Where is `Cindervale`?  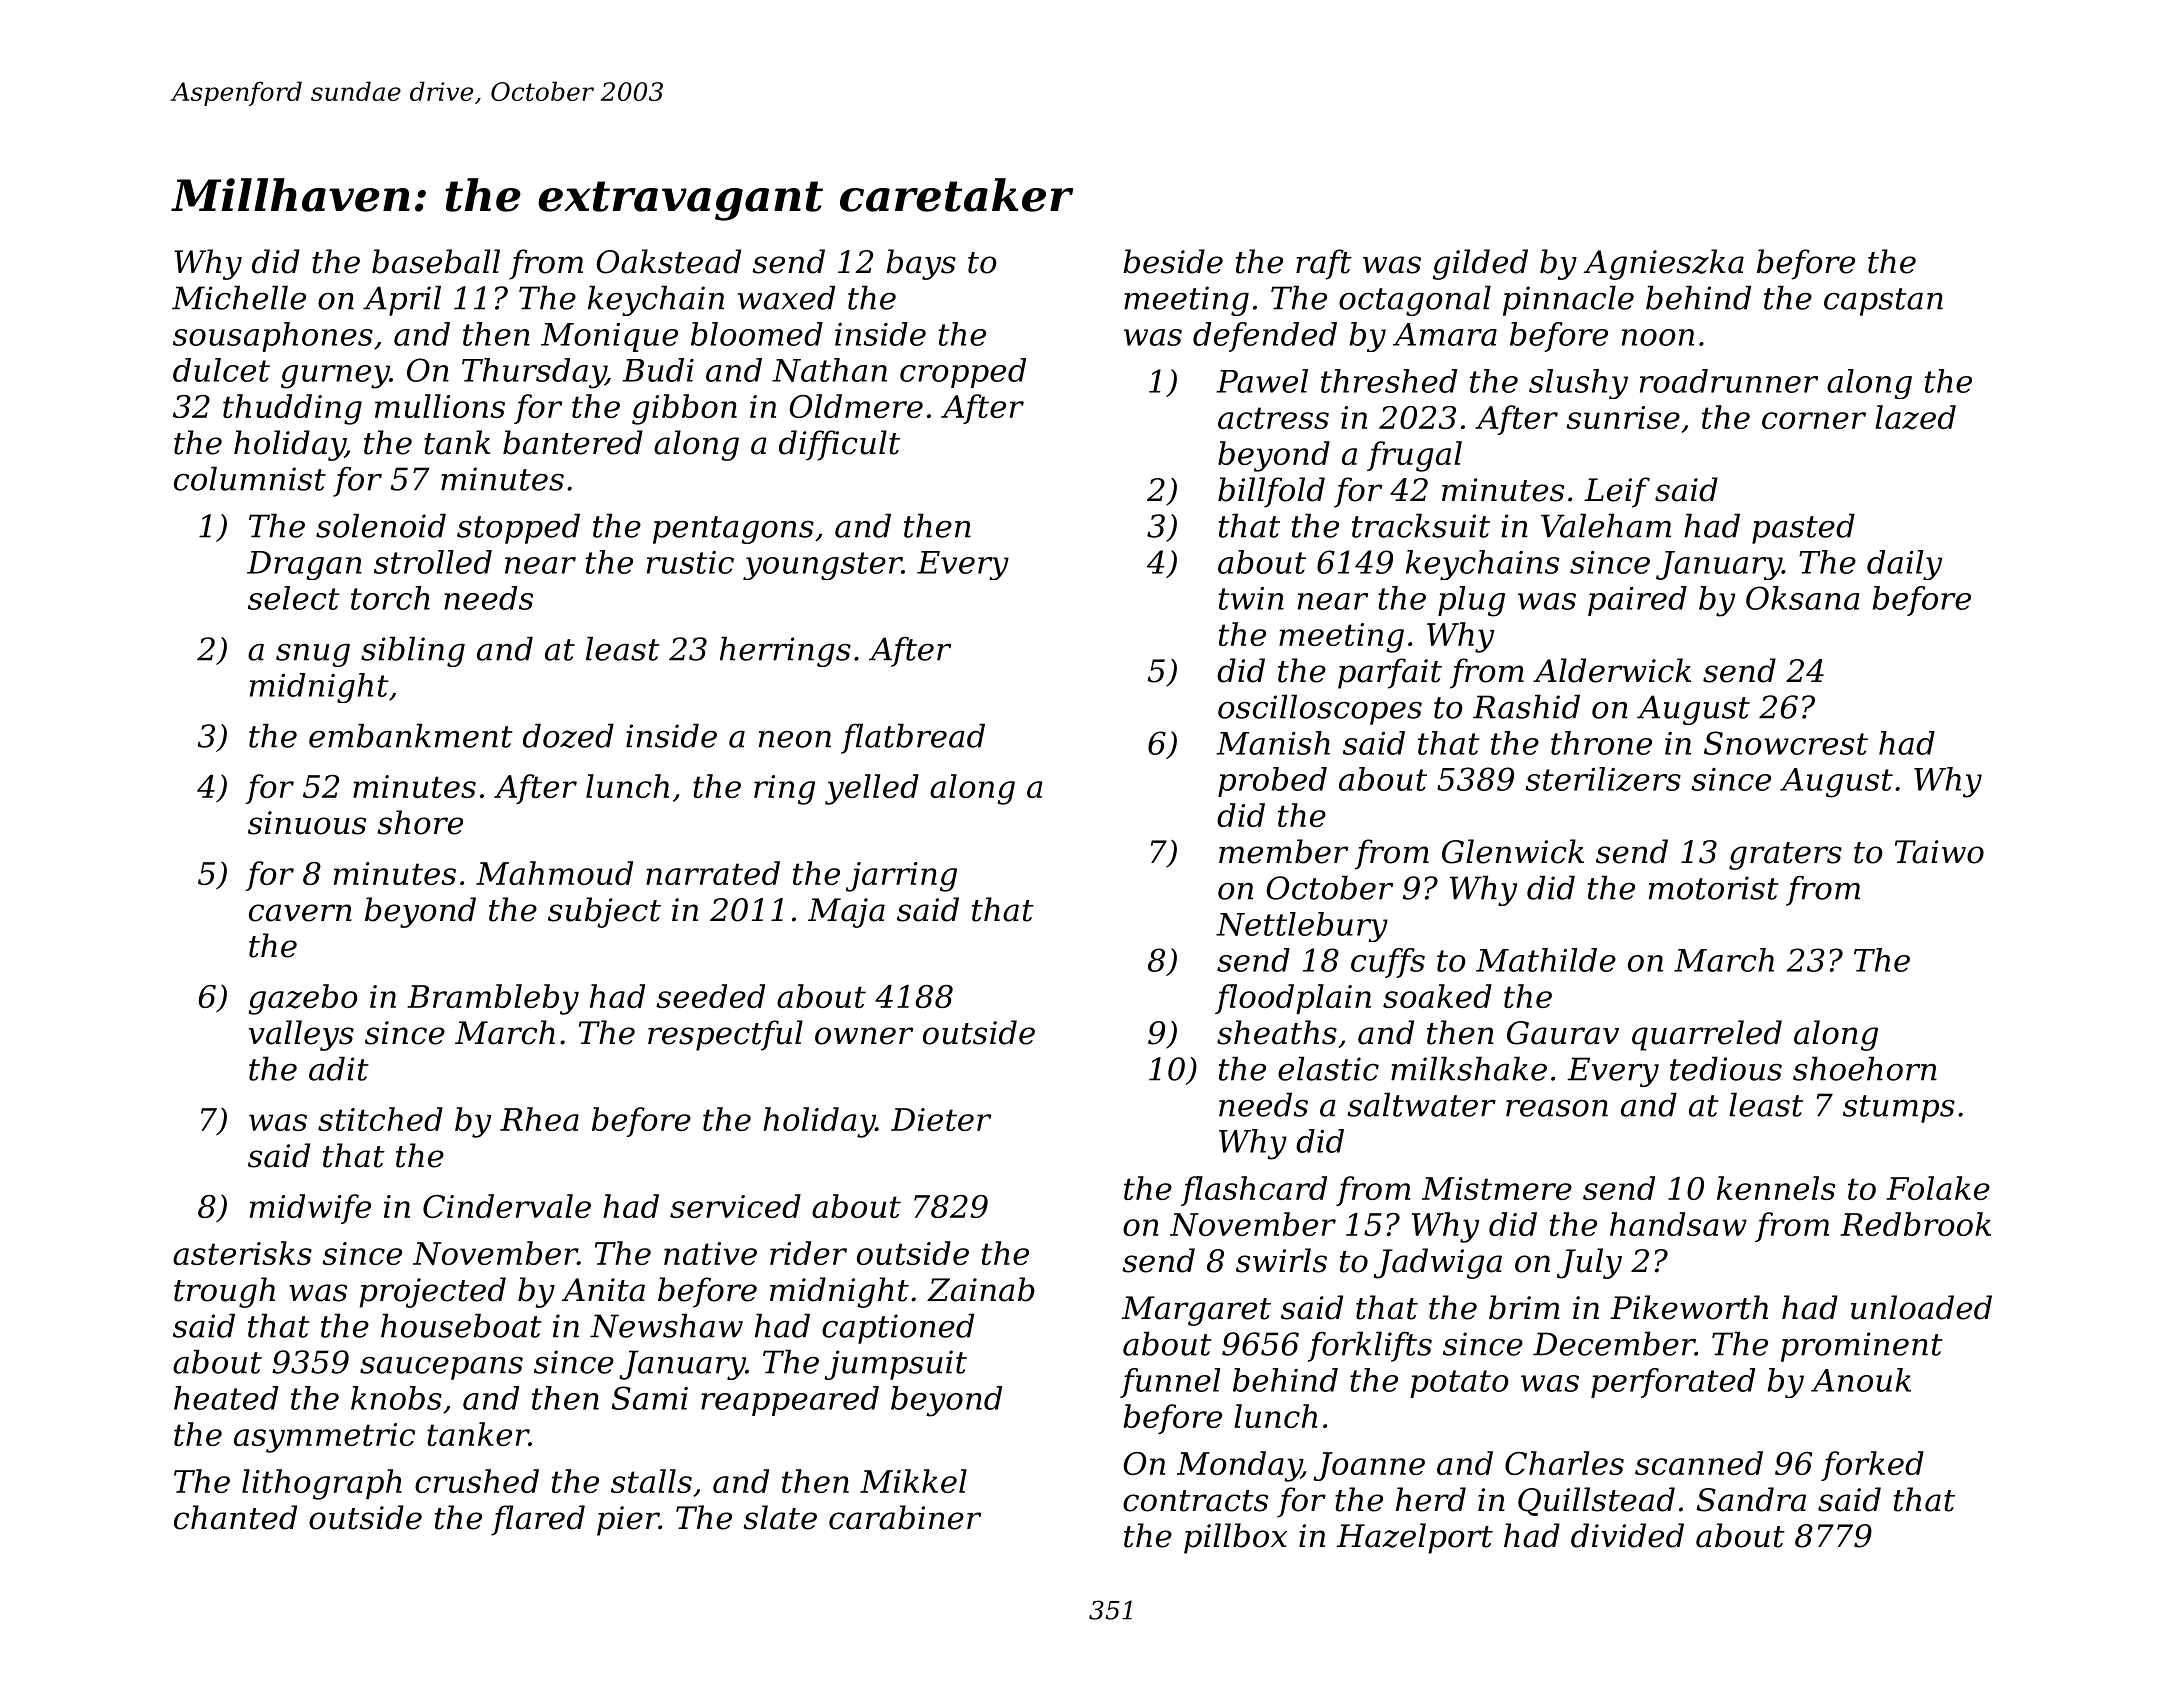 Cindervale is located at coordinates (507, 1206).
